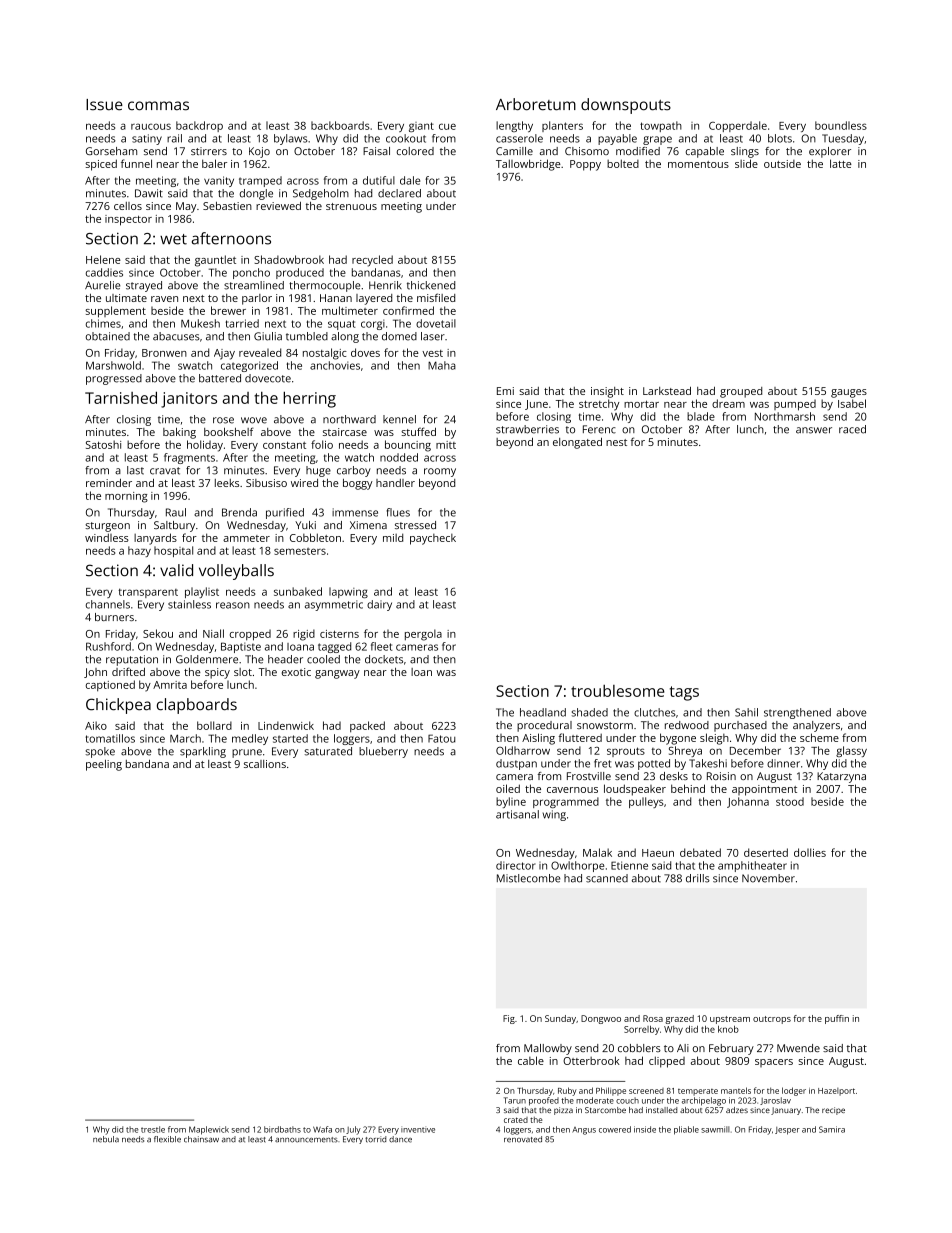 The width and height of the page is (952, 1233). Describe the element at coordinates (607, 392) in the page. I see `insight` at that location.
